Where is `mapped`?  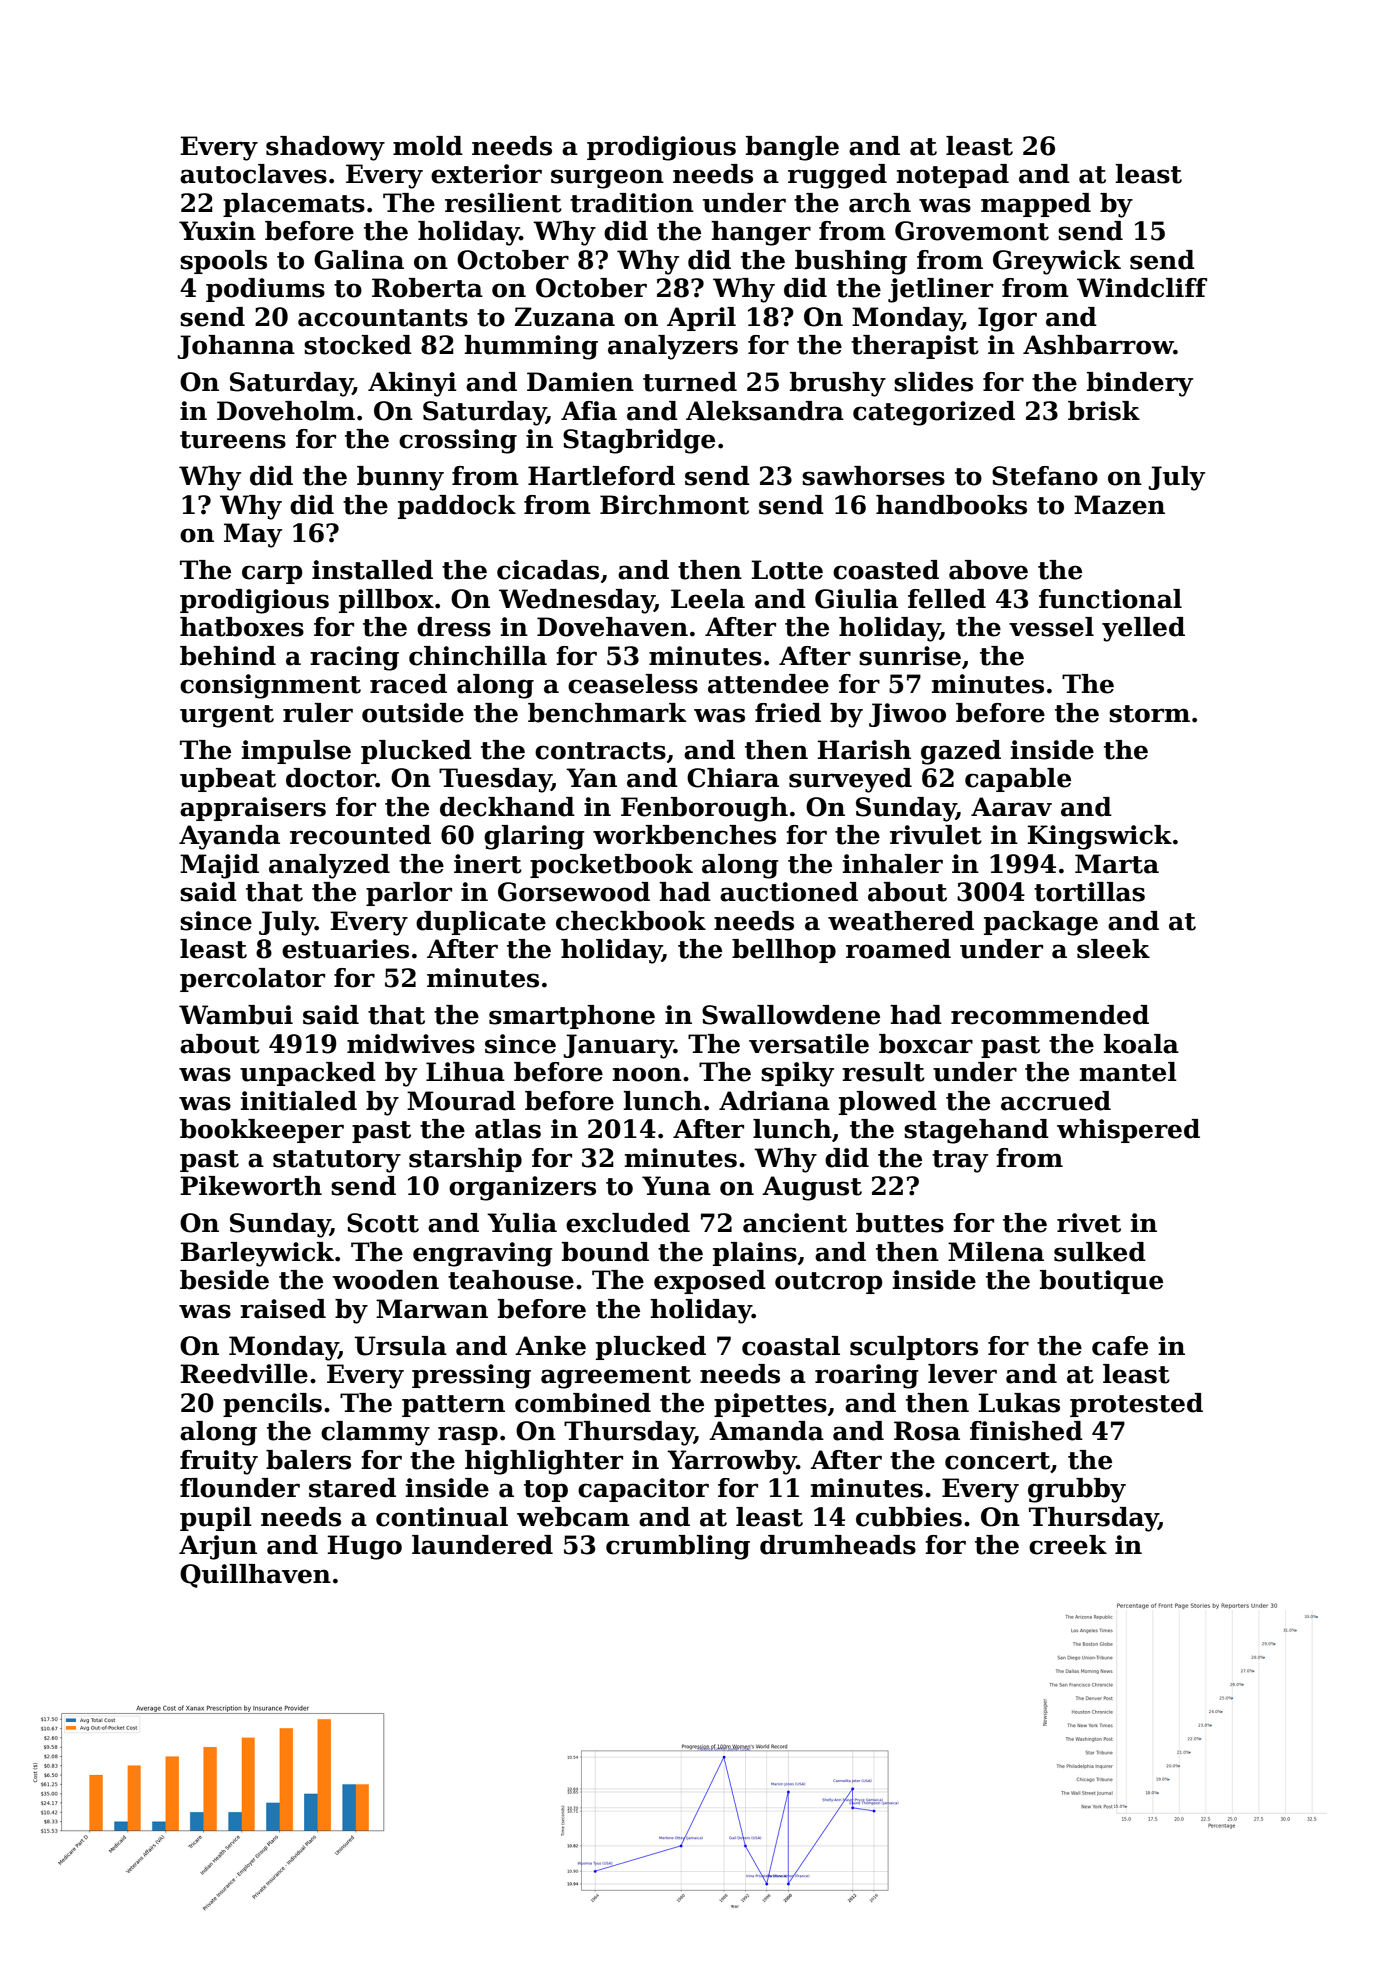 mapped is located at coordinates (1036, 205).
